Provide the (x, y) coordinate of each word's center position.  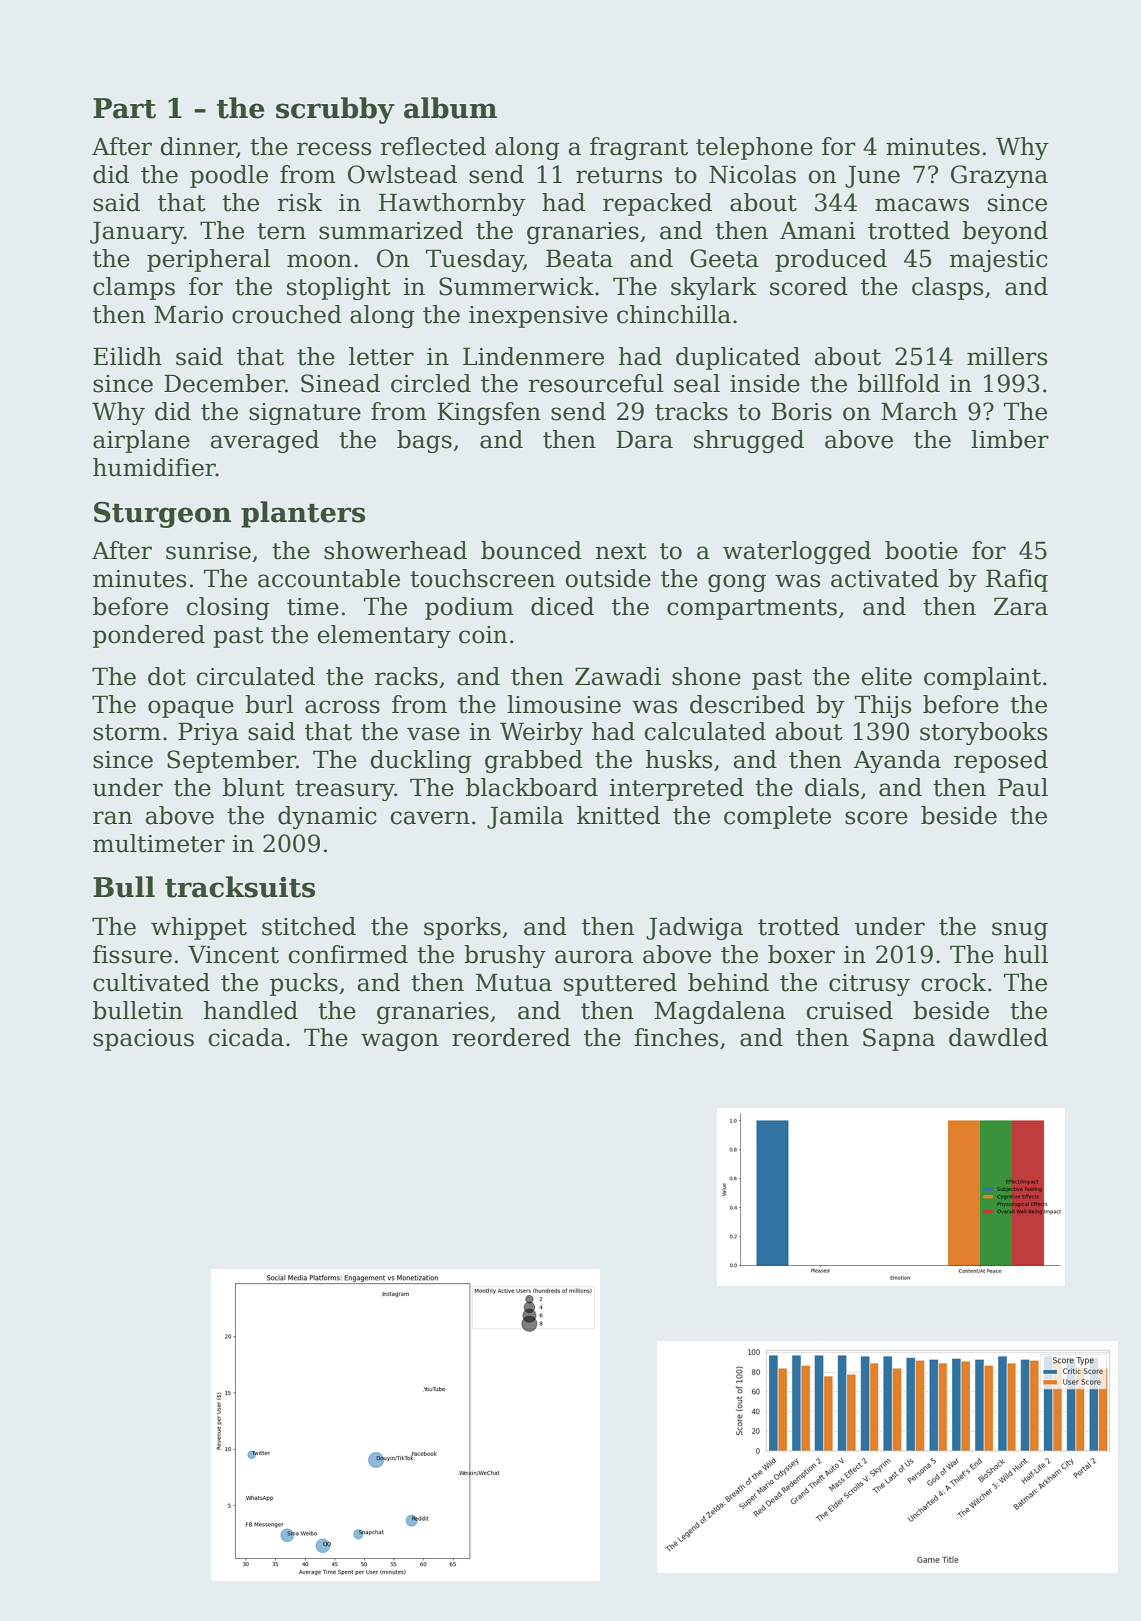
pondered (149, 636)
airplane (141, 441)
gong (737, 583)
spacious (143, 1040)
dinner (198, 147)
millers (1007, 356)
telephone (754, 148)
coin (483, 635)
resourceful (595, 383)
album (450, 108)
